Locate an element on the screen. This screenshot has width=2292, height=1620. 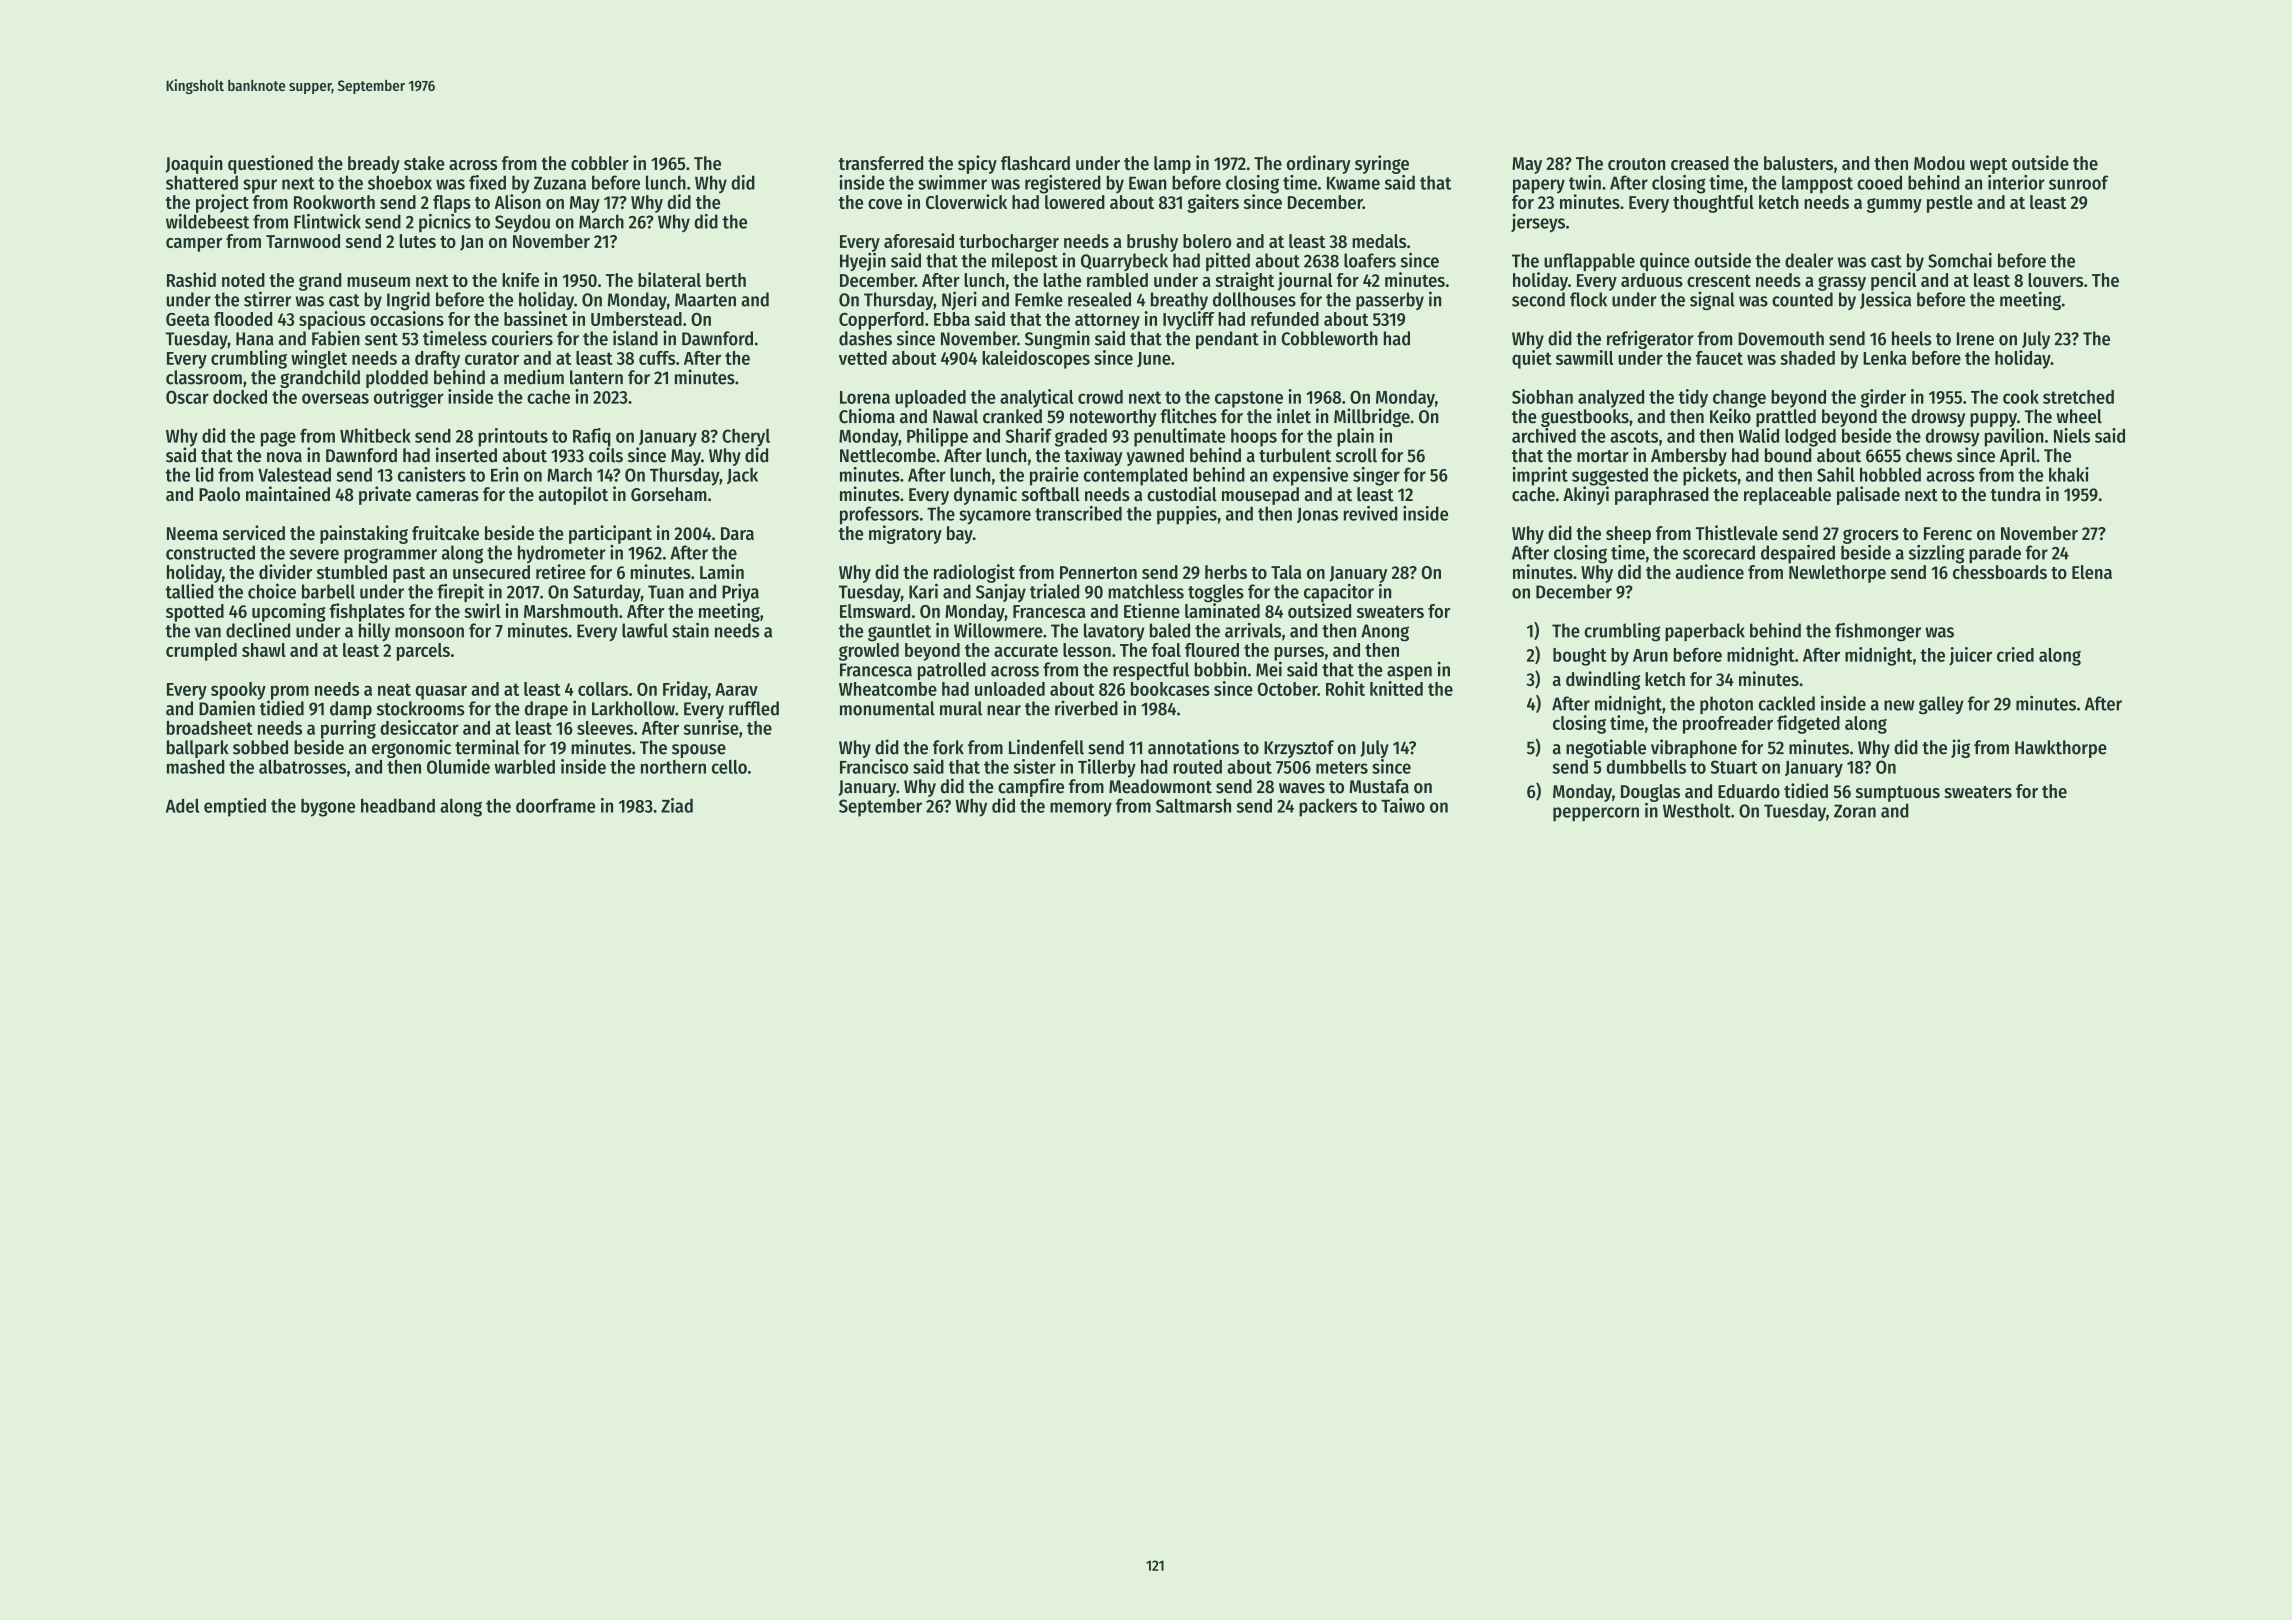
herbs is located at coordinates (1226, 572).
